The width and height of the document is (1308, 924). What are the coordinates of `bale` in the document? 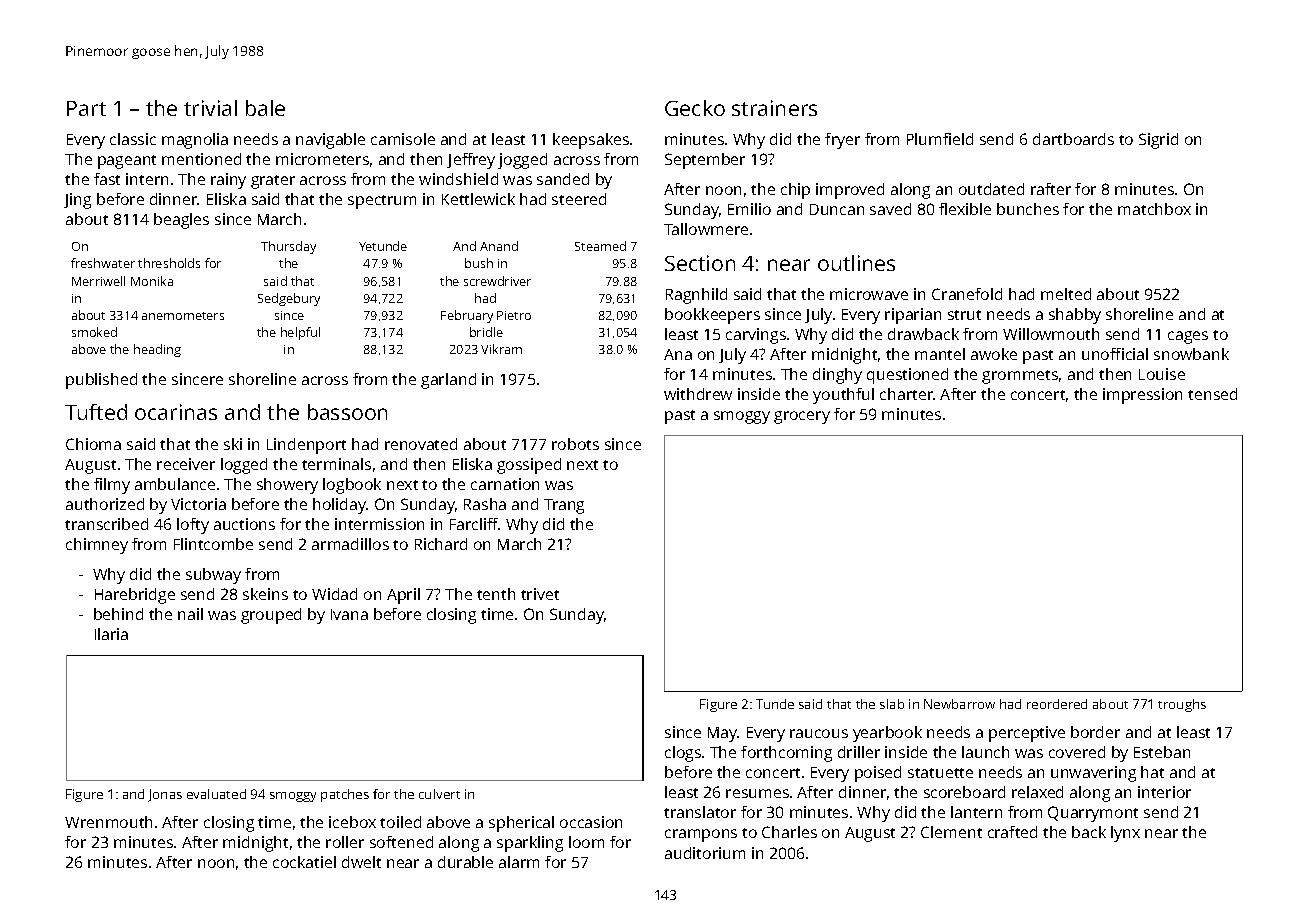 It's located at (265, 108).
